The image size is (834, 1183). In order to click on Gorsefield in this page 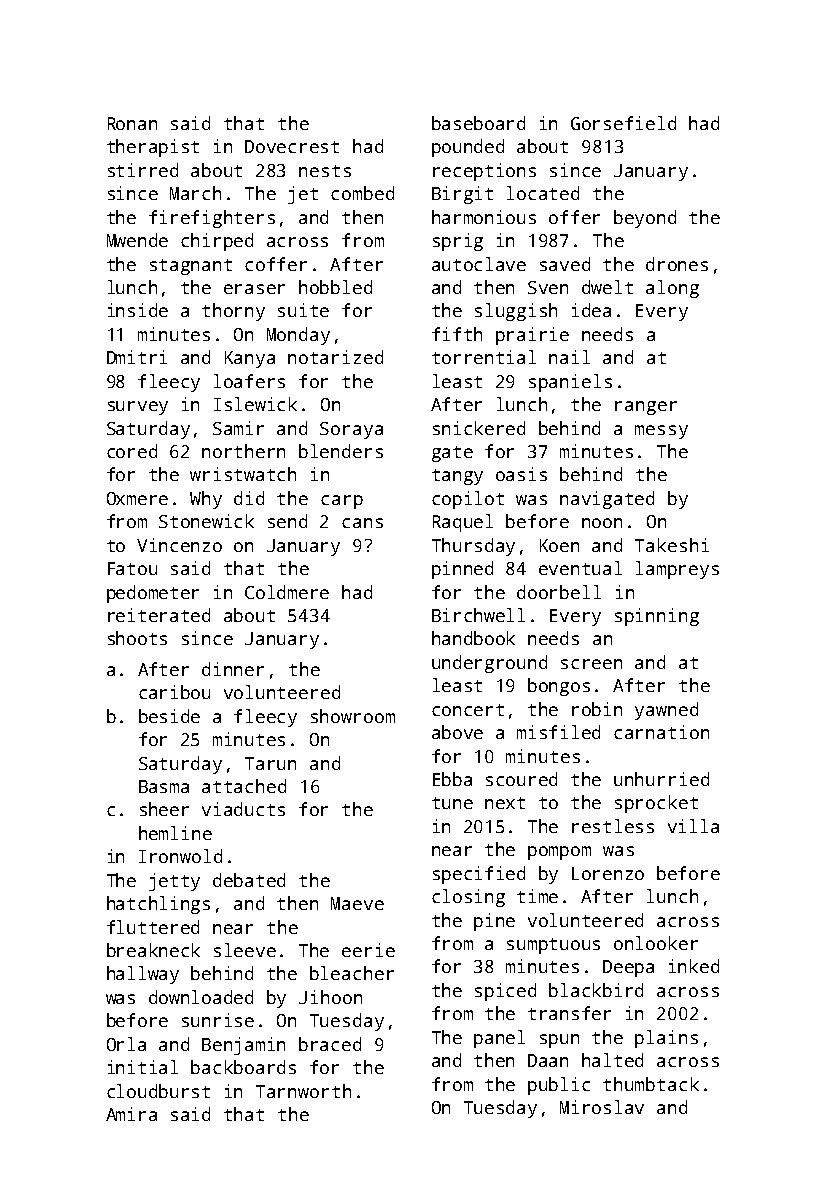, I will do `click(623, 123)`.
